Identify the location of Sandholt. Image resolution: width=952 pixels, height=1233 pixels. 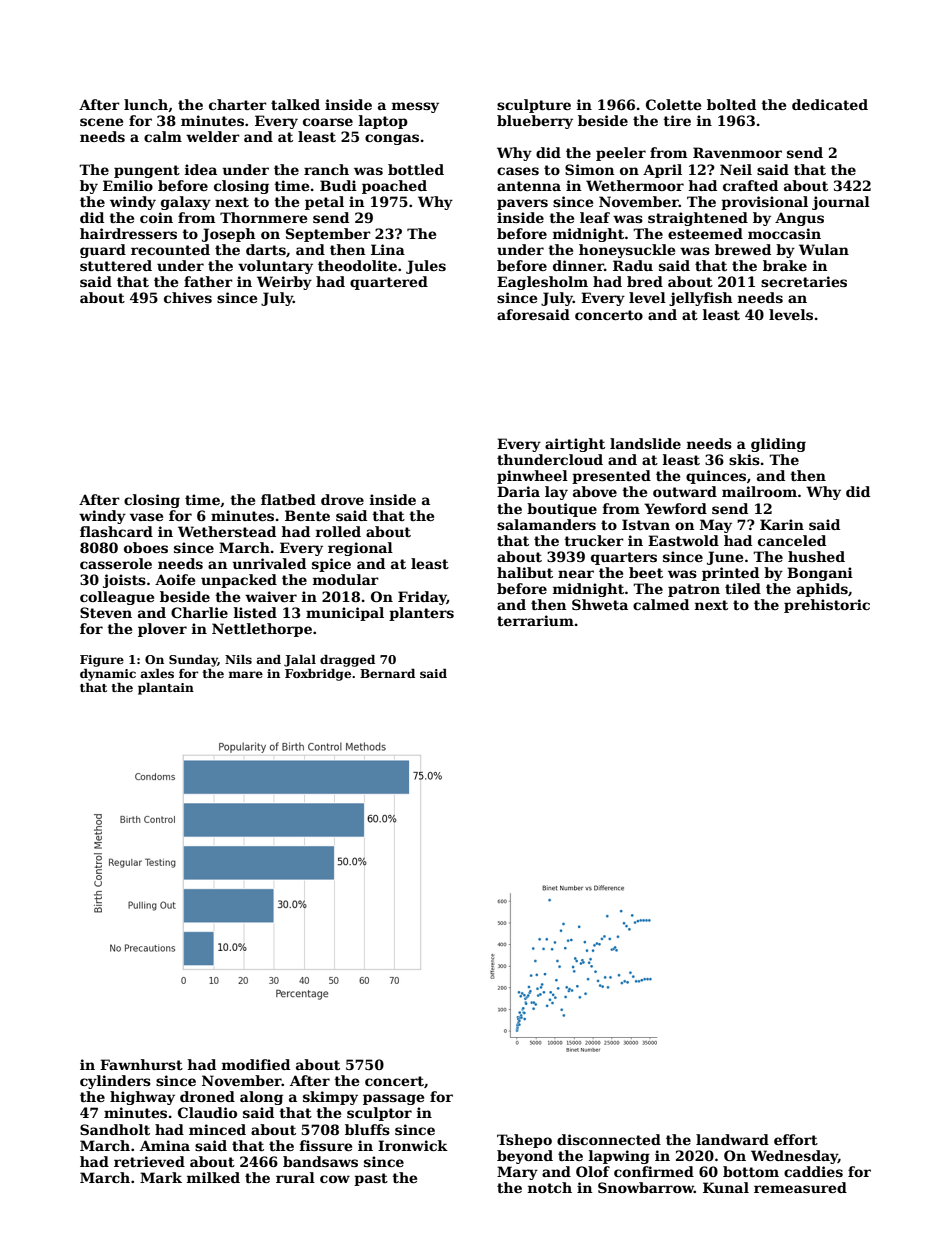
(115, 1129).
